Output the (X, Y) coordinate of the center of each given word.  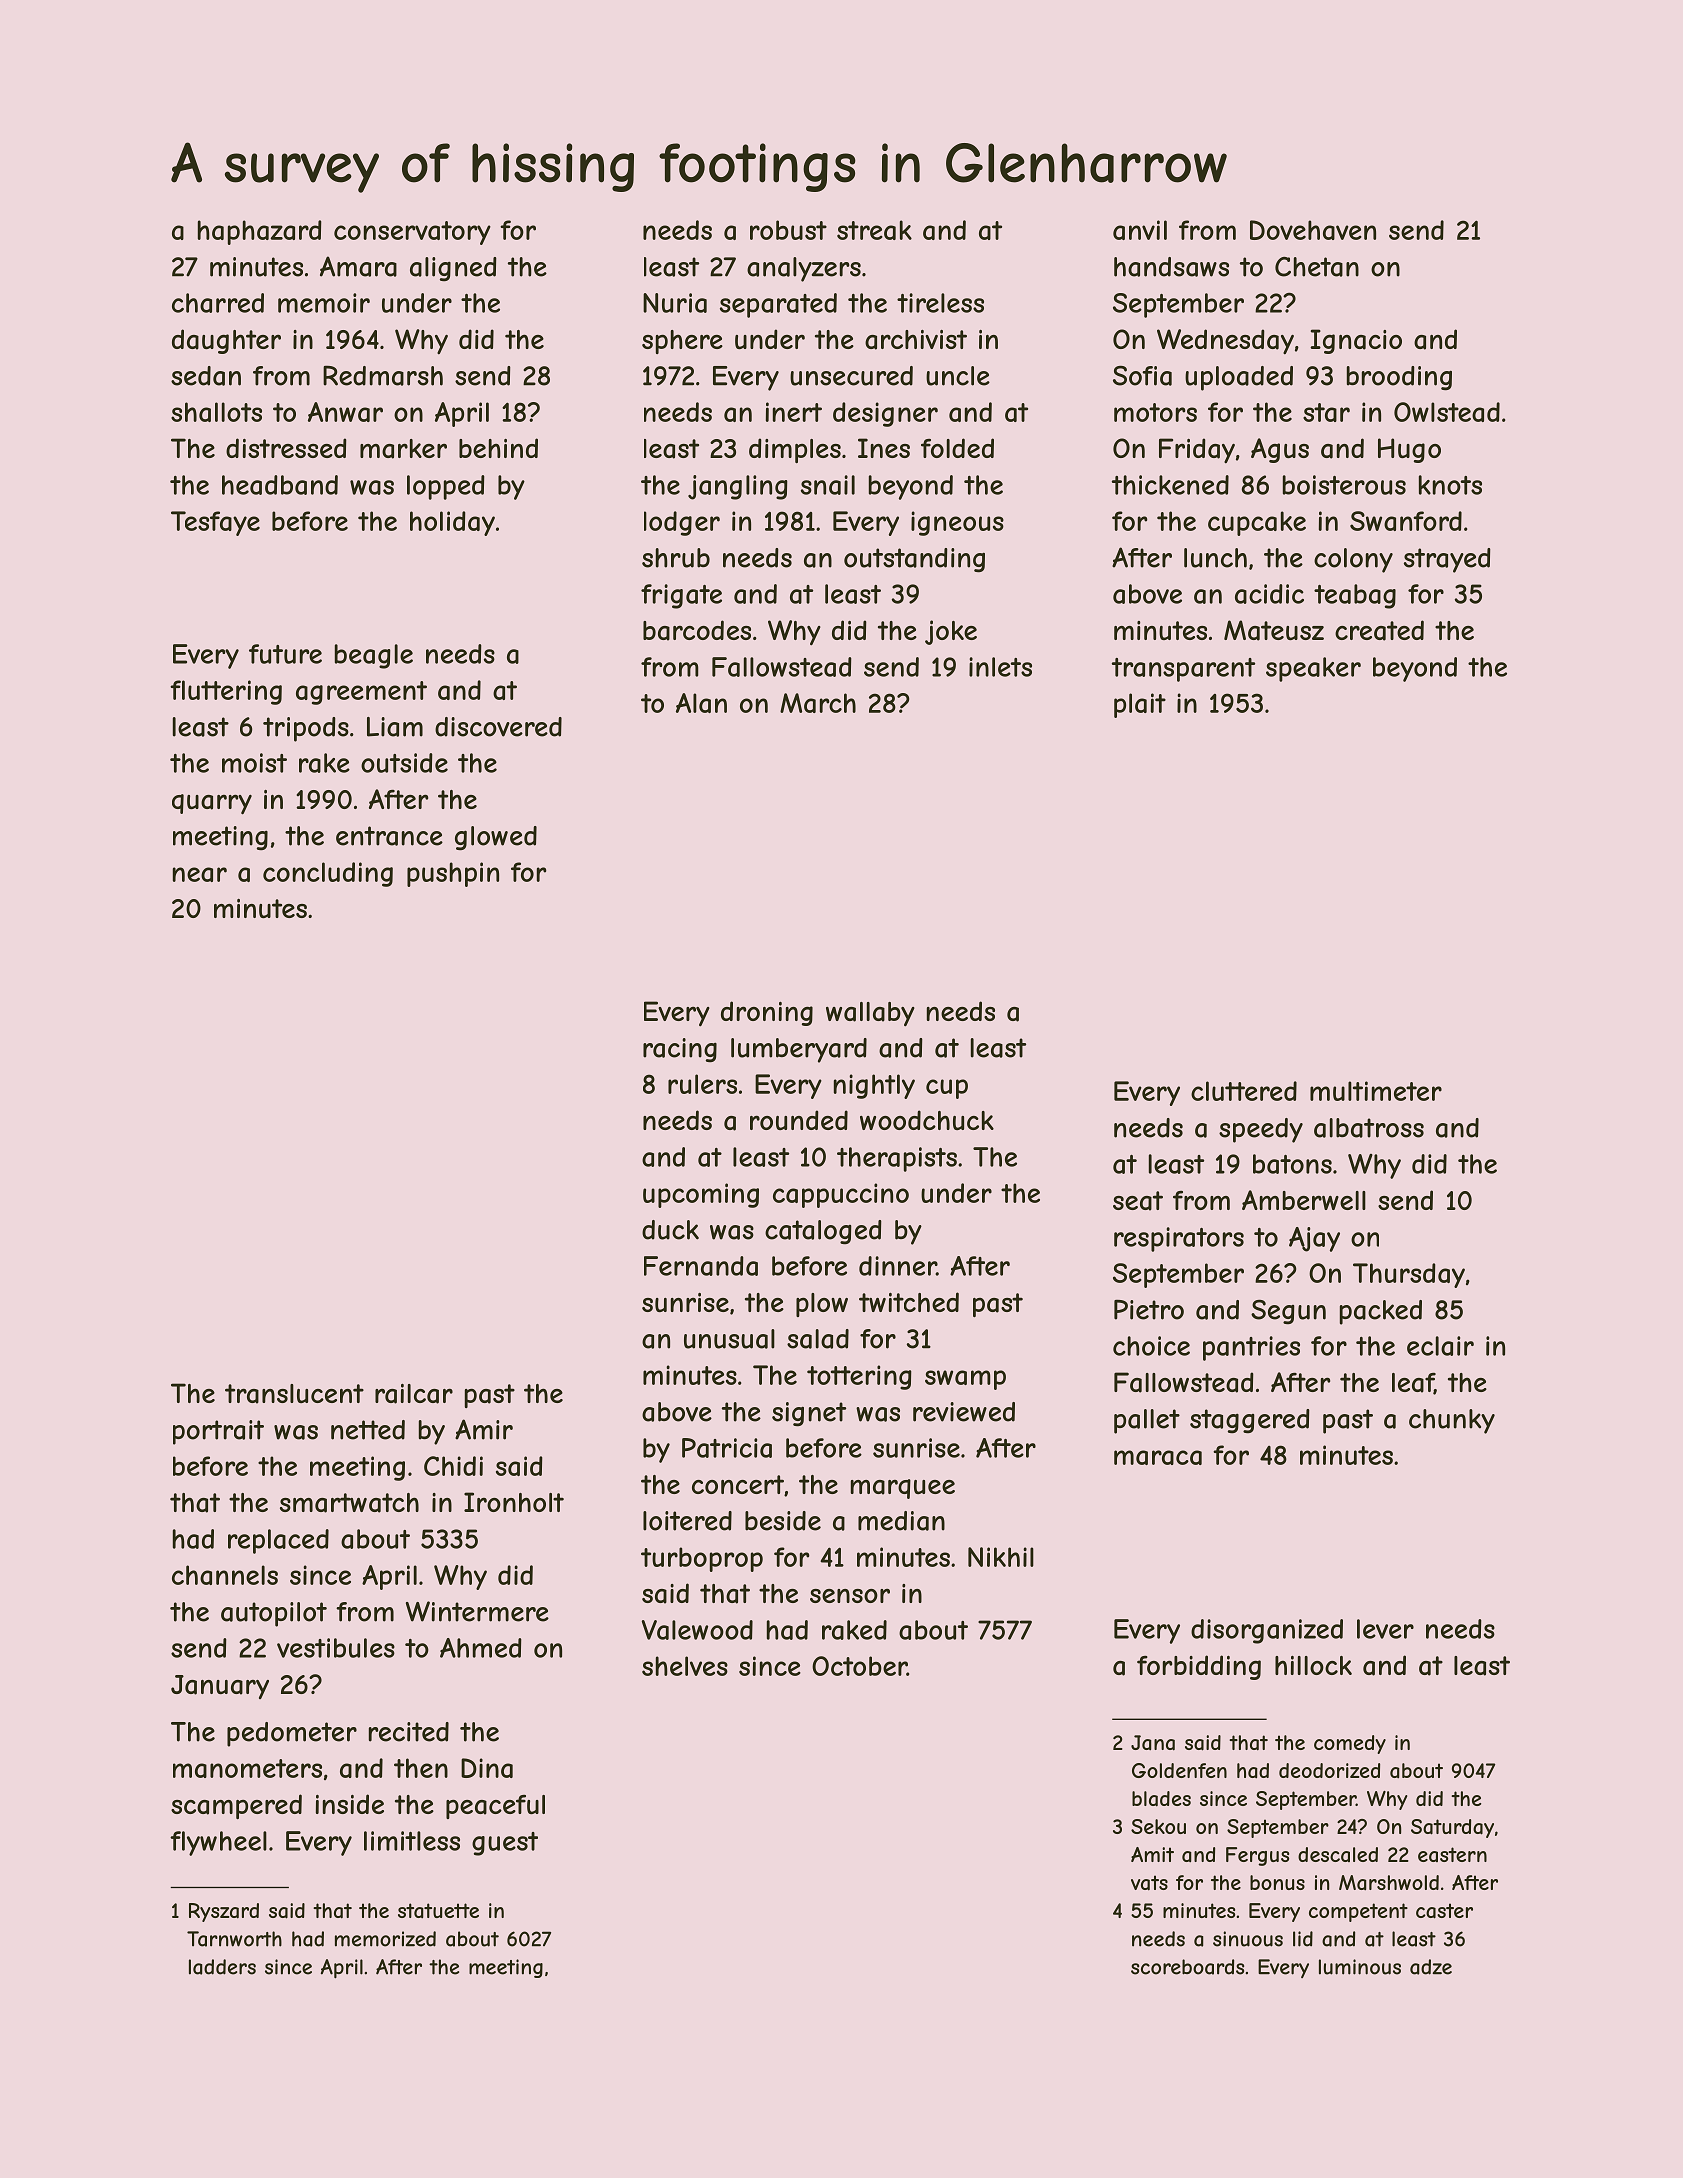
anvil (1140, 230)
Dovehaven (1313, 230)
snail (828, 485)
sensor (850, 1596)
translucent (294, 1394)
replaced (278, 1541)
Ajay (1314, 1239)
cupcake (1257, 523)
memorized (385, 1939)
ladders (222, 1967)
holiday (452, 523)
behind (498, 448)
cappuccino (841, 1195)
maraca (1158, 1457)
